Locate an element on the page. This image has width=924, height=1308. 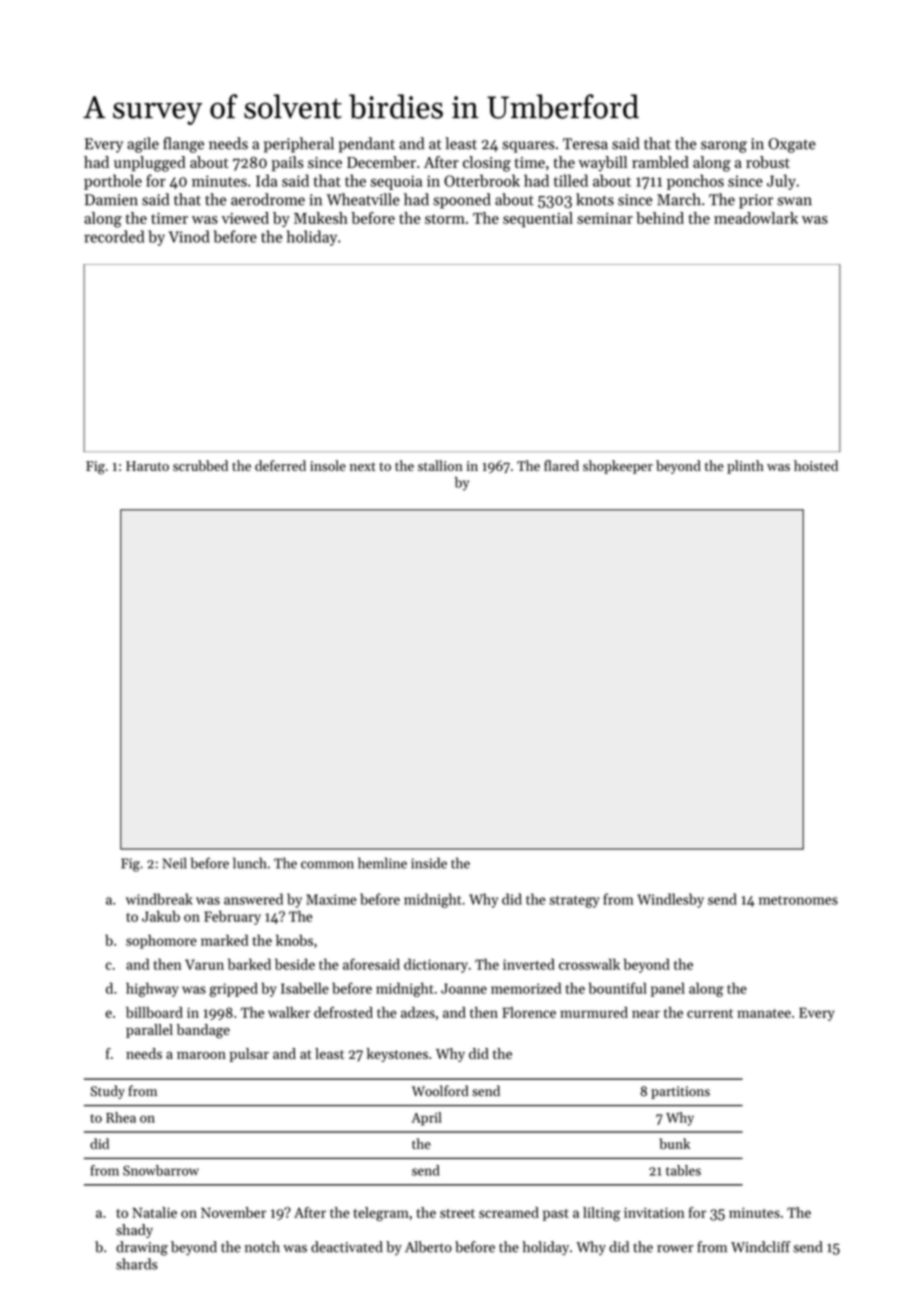
plinth is located at coordinates (745, 467).
